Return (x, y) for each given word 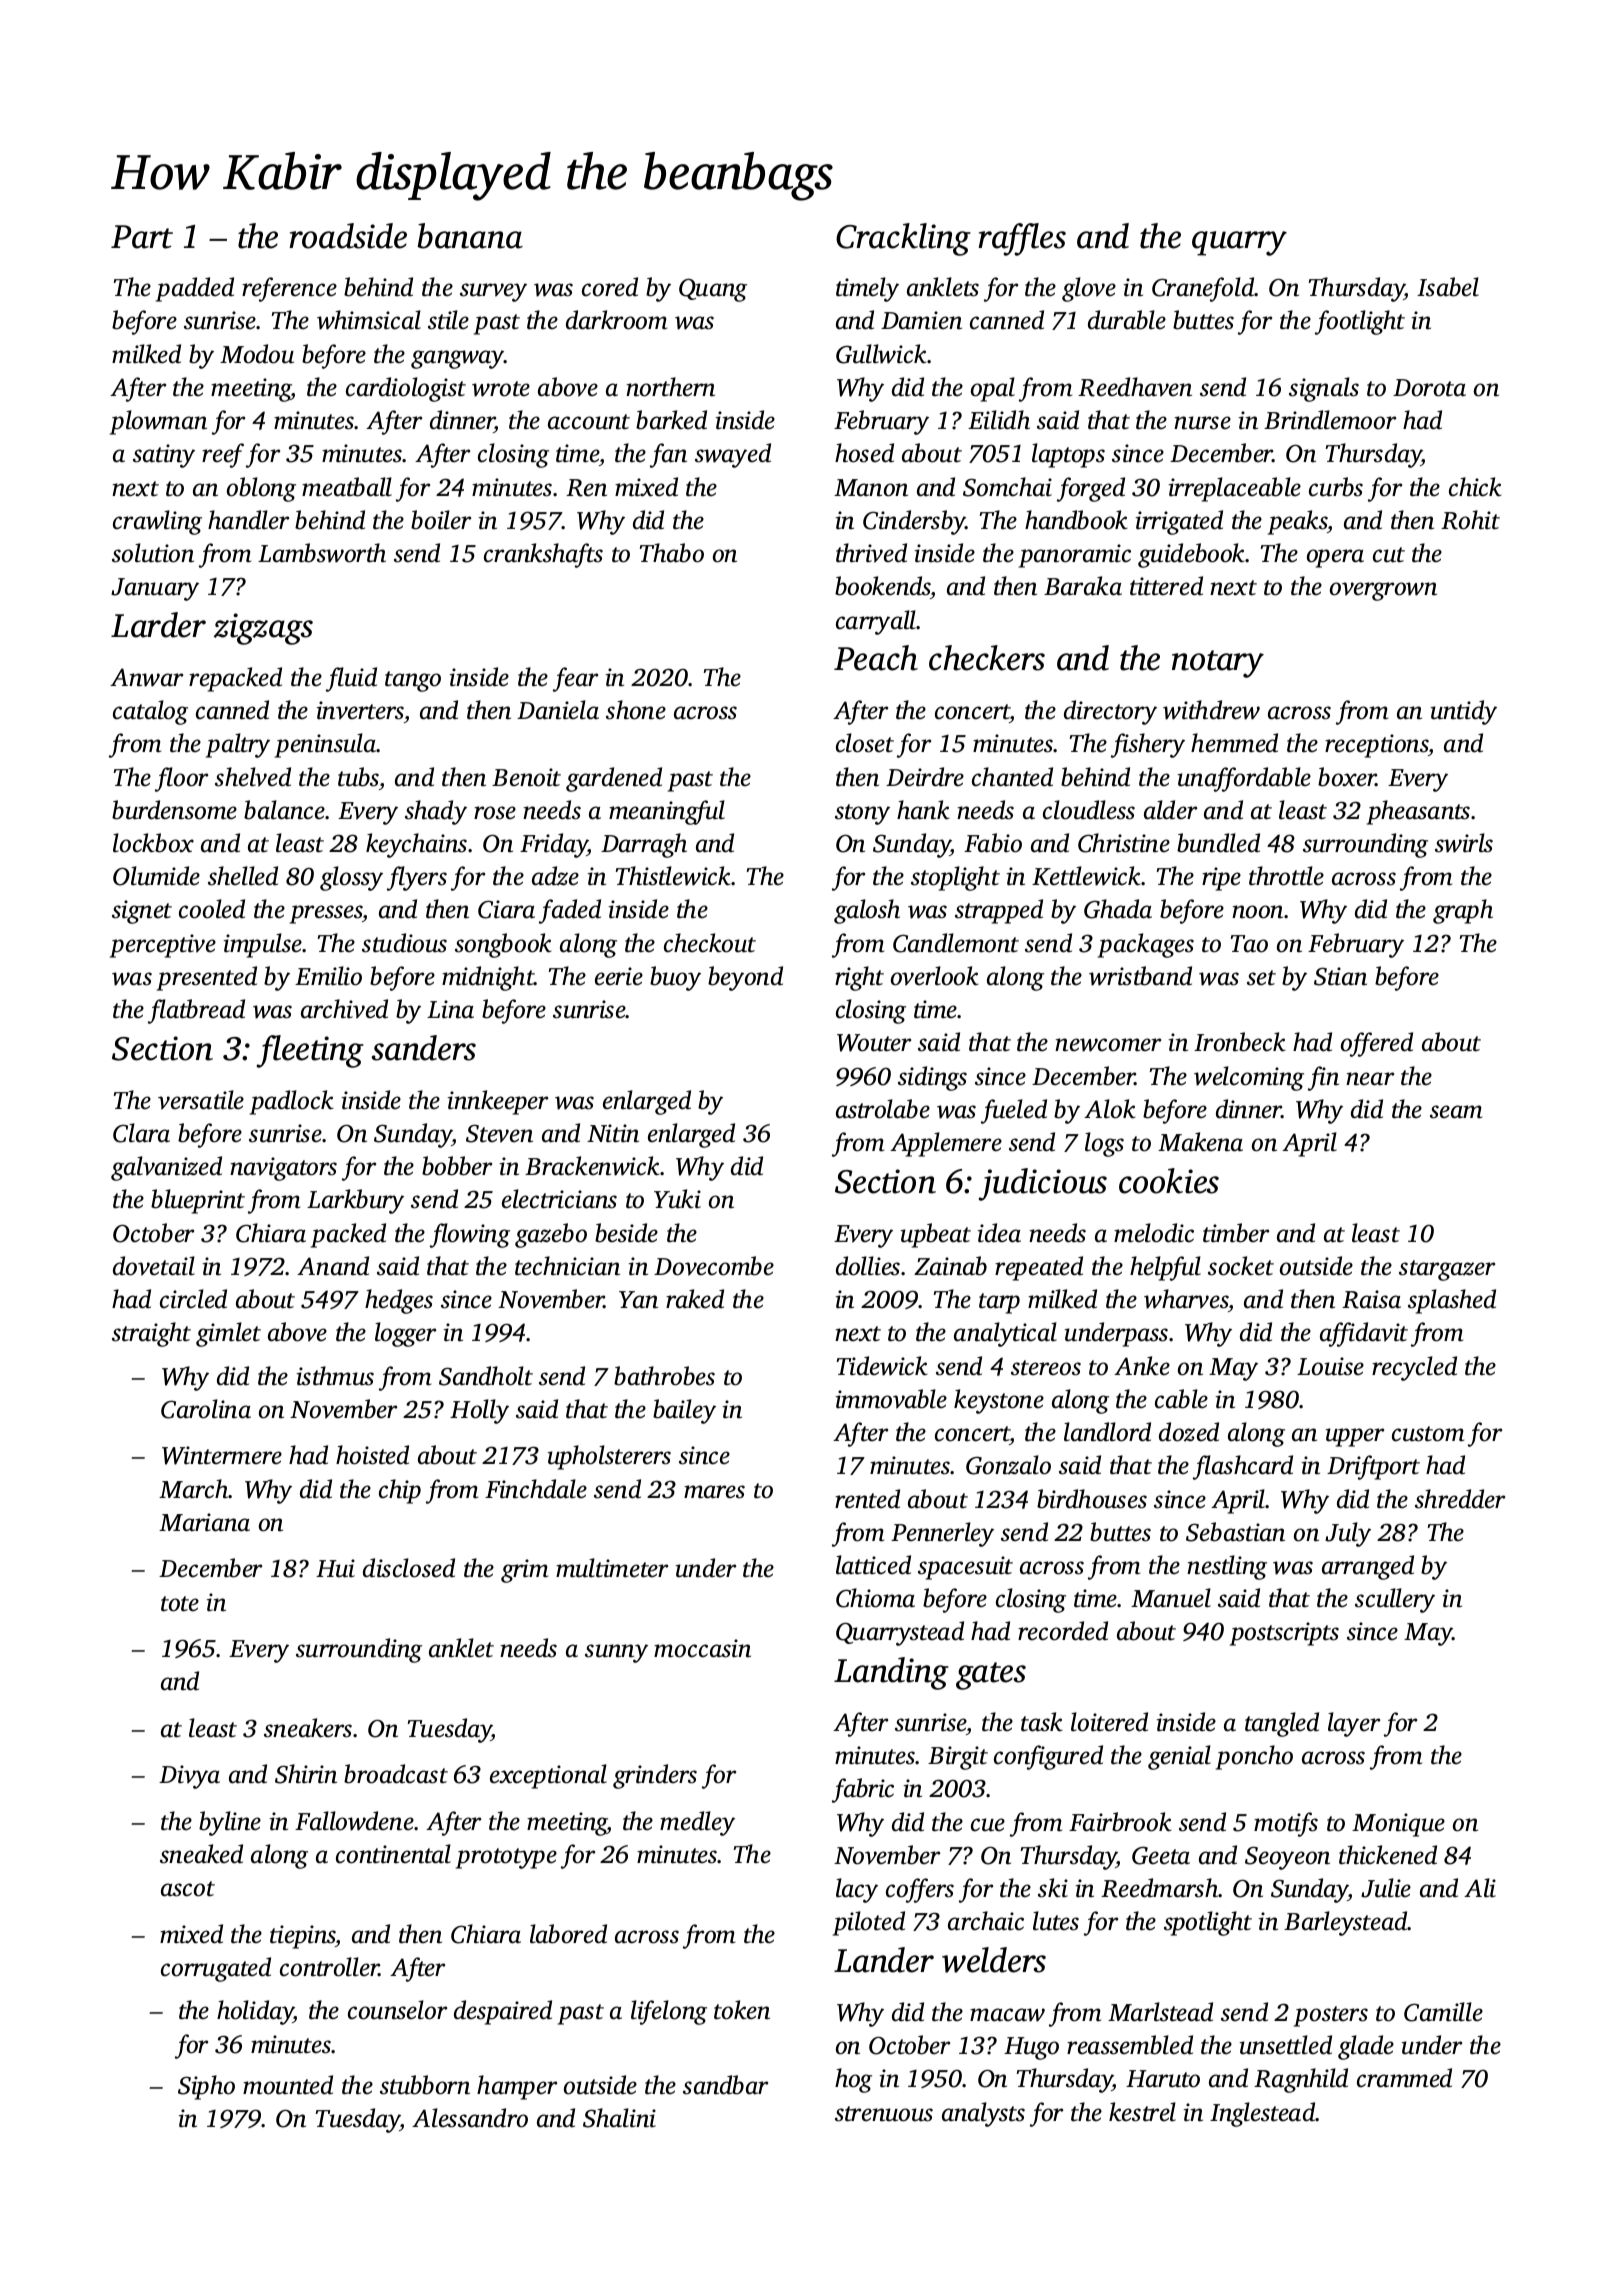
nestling (1227, 1567)
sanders (424, 1048)
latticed (873, 1565)
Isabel (1448, 287)
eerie (619, 976)
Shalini (619, 2118)
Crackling (903, 239)
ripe (1221, 879)
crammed (1404, 2078)
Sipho (206, 2087)
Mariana (204, 1522)
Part (142, 237)
